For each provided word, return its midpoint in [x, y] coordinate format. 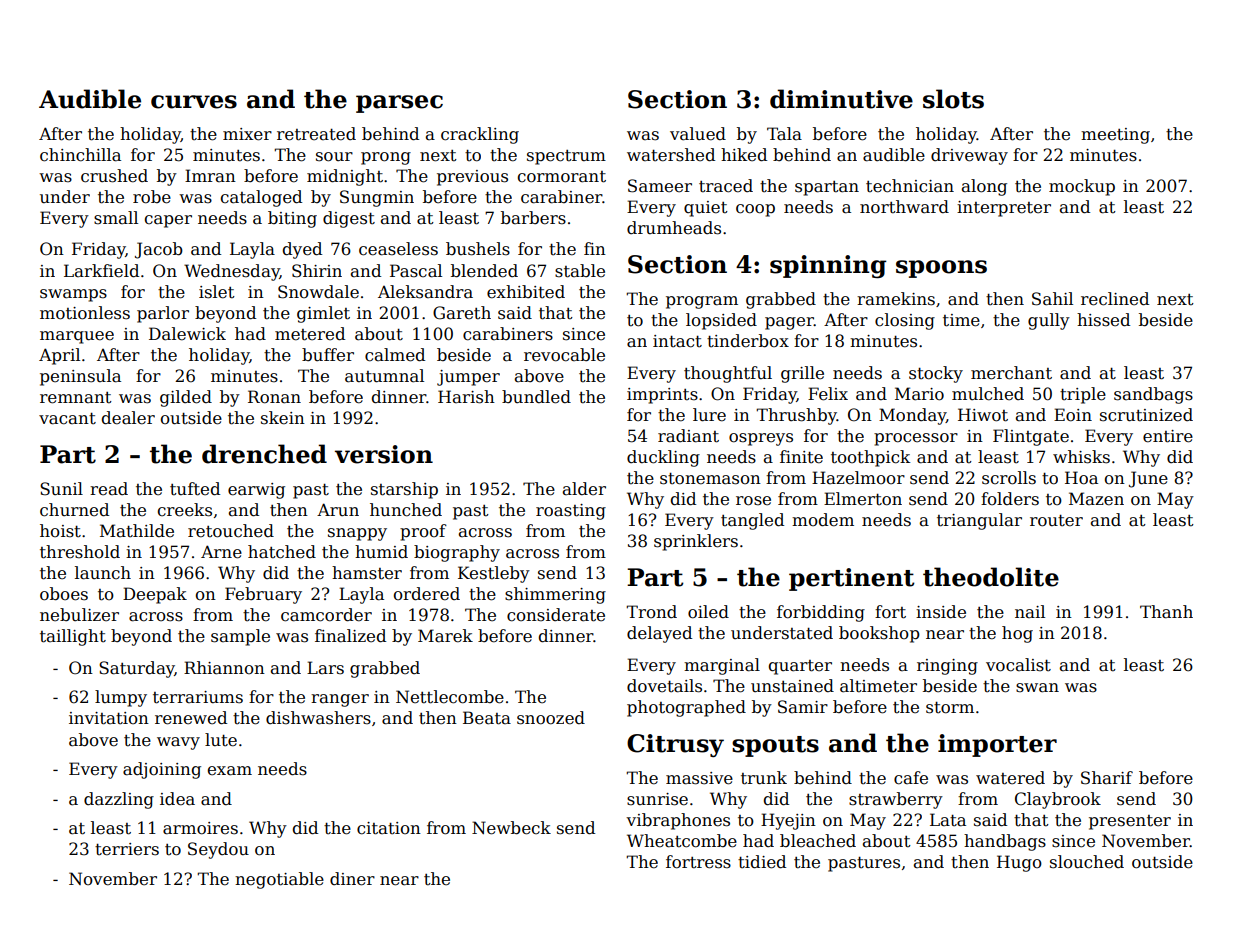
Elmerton [863, 499]
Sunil [61, 489]
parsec [399, 104]
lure [709, 415]
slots [953, 99]
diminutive [841, 99]
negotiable [279, 880]
